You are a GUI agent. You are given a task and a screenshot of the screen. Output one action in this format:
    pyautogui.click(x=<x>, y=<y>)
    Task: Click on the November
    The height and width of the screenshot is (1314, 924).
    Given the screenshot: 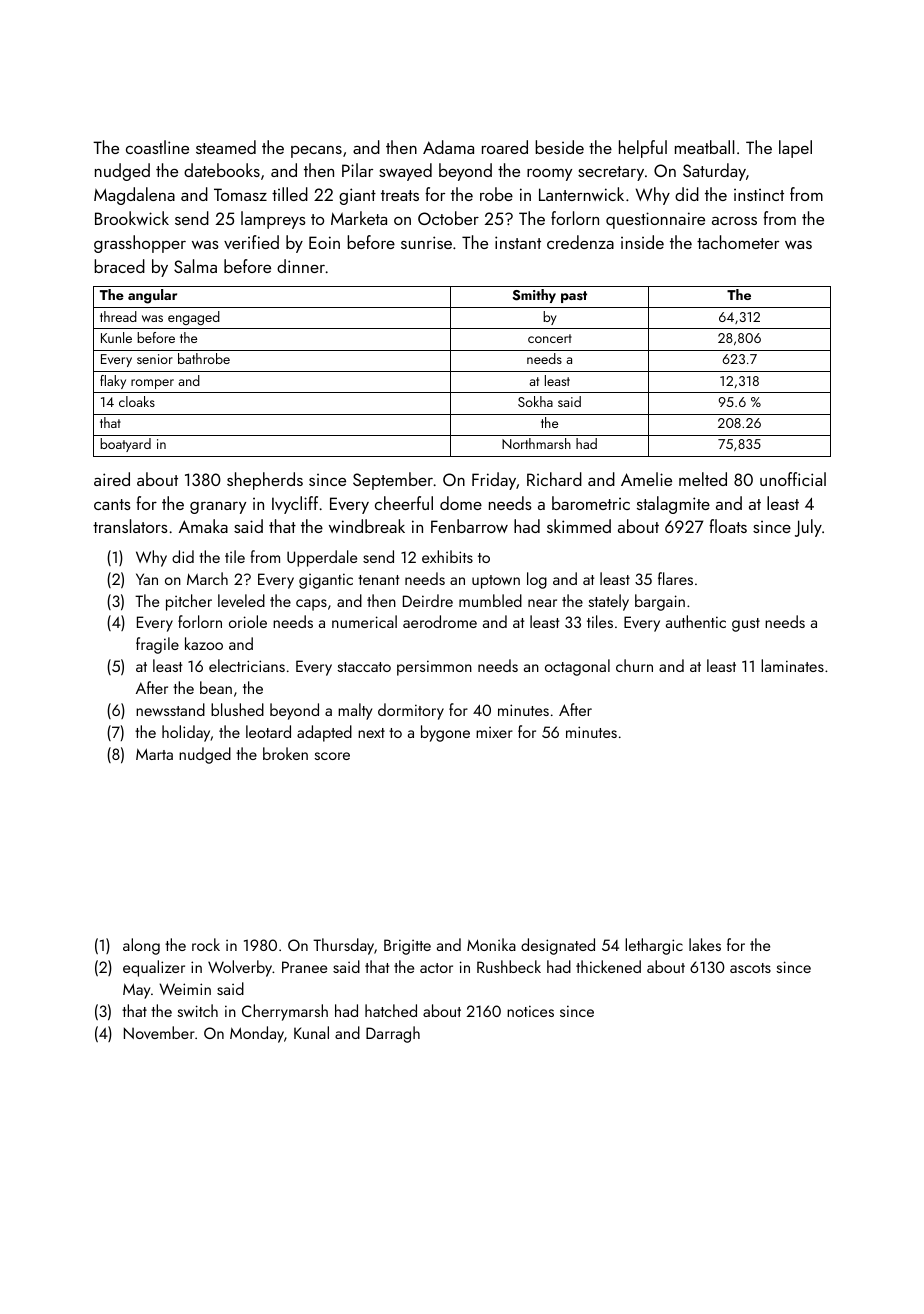 What is the action you would take?
    pyautogui.click(x=159, y=1032)
